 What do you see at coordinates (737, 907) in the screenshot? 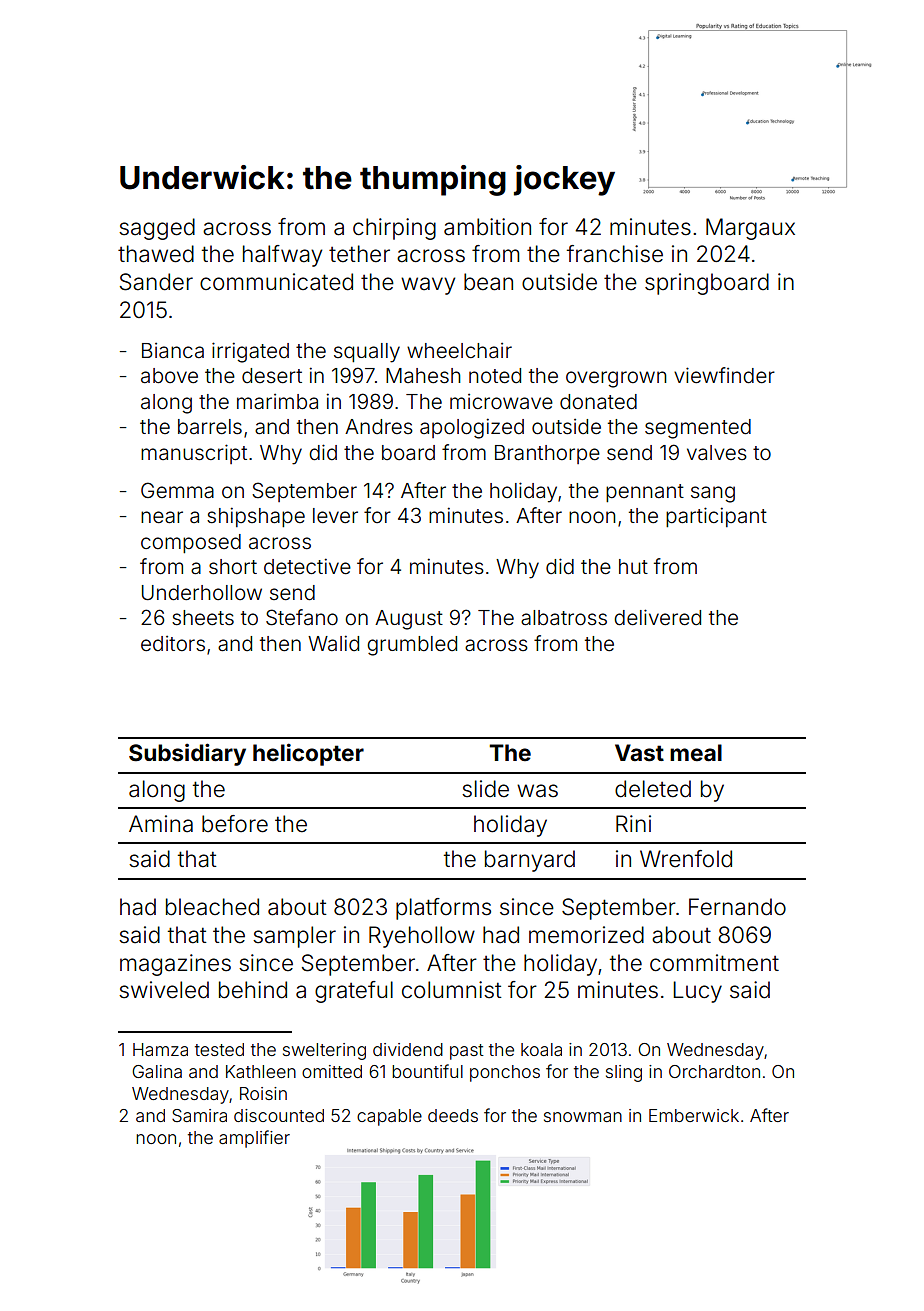
I see `Fernando` at bounding box center [737, 907].
